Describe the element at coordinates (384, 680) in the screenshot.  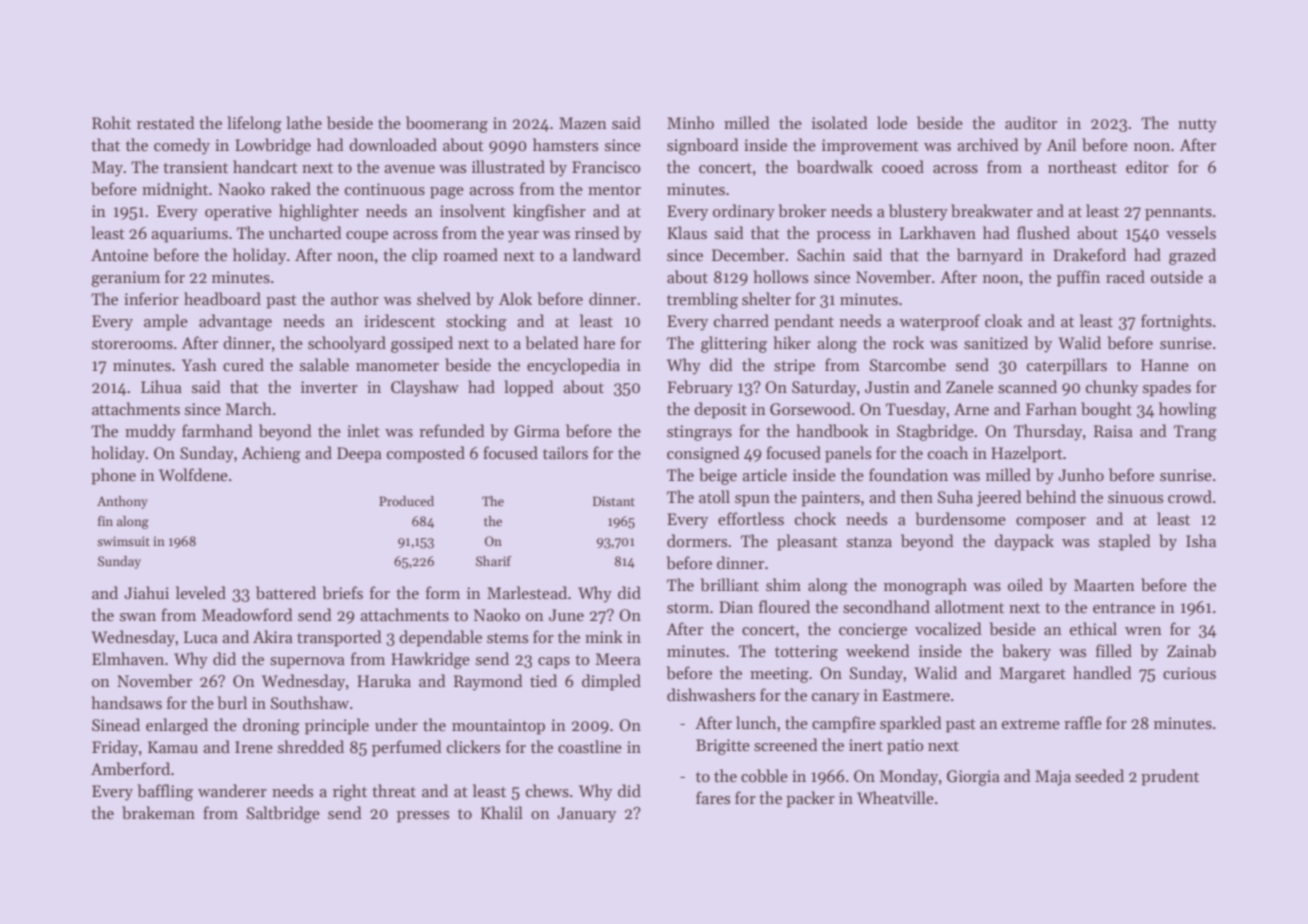
I see `Haruka` at that location.
